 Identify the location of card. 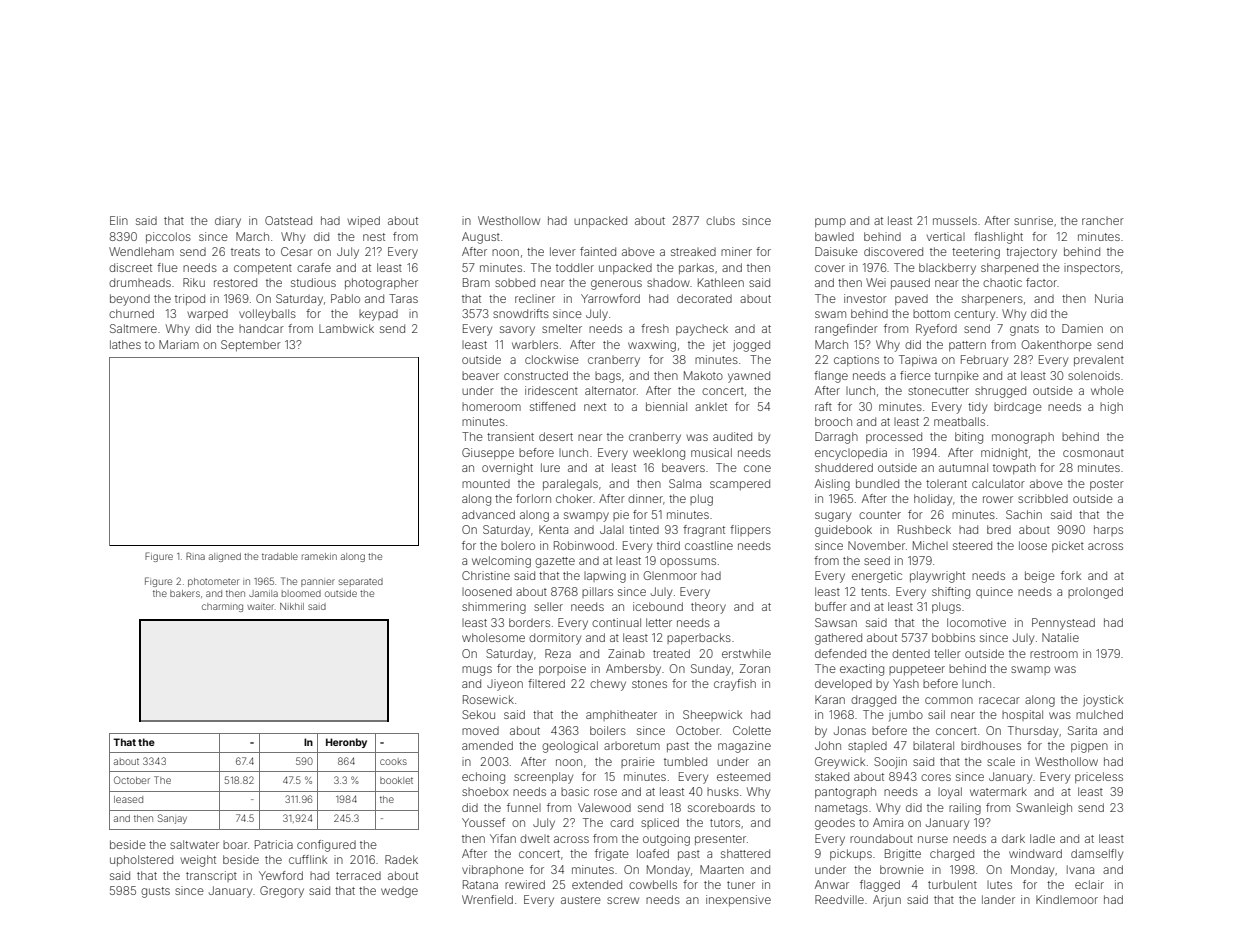
(621, 822).
